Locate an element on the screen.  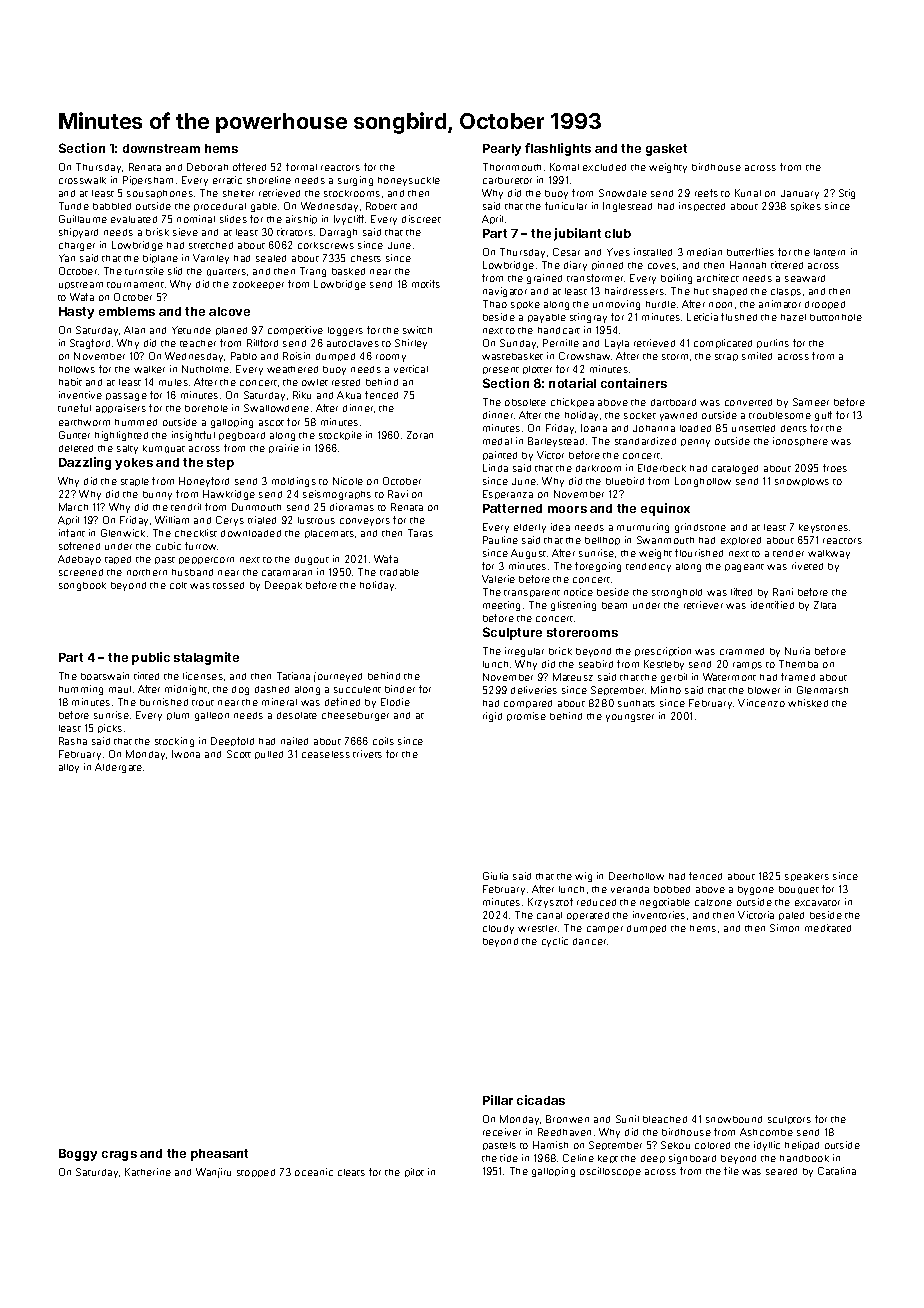
alloy is located at coordinates (69, 768).
